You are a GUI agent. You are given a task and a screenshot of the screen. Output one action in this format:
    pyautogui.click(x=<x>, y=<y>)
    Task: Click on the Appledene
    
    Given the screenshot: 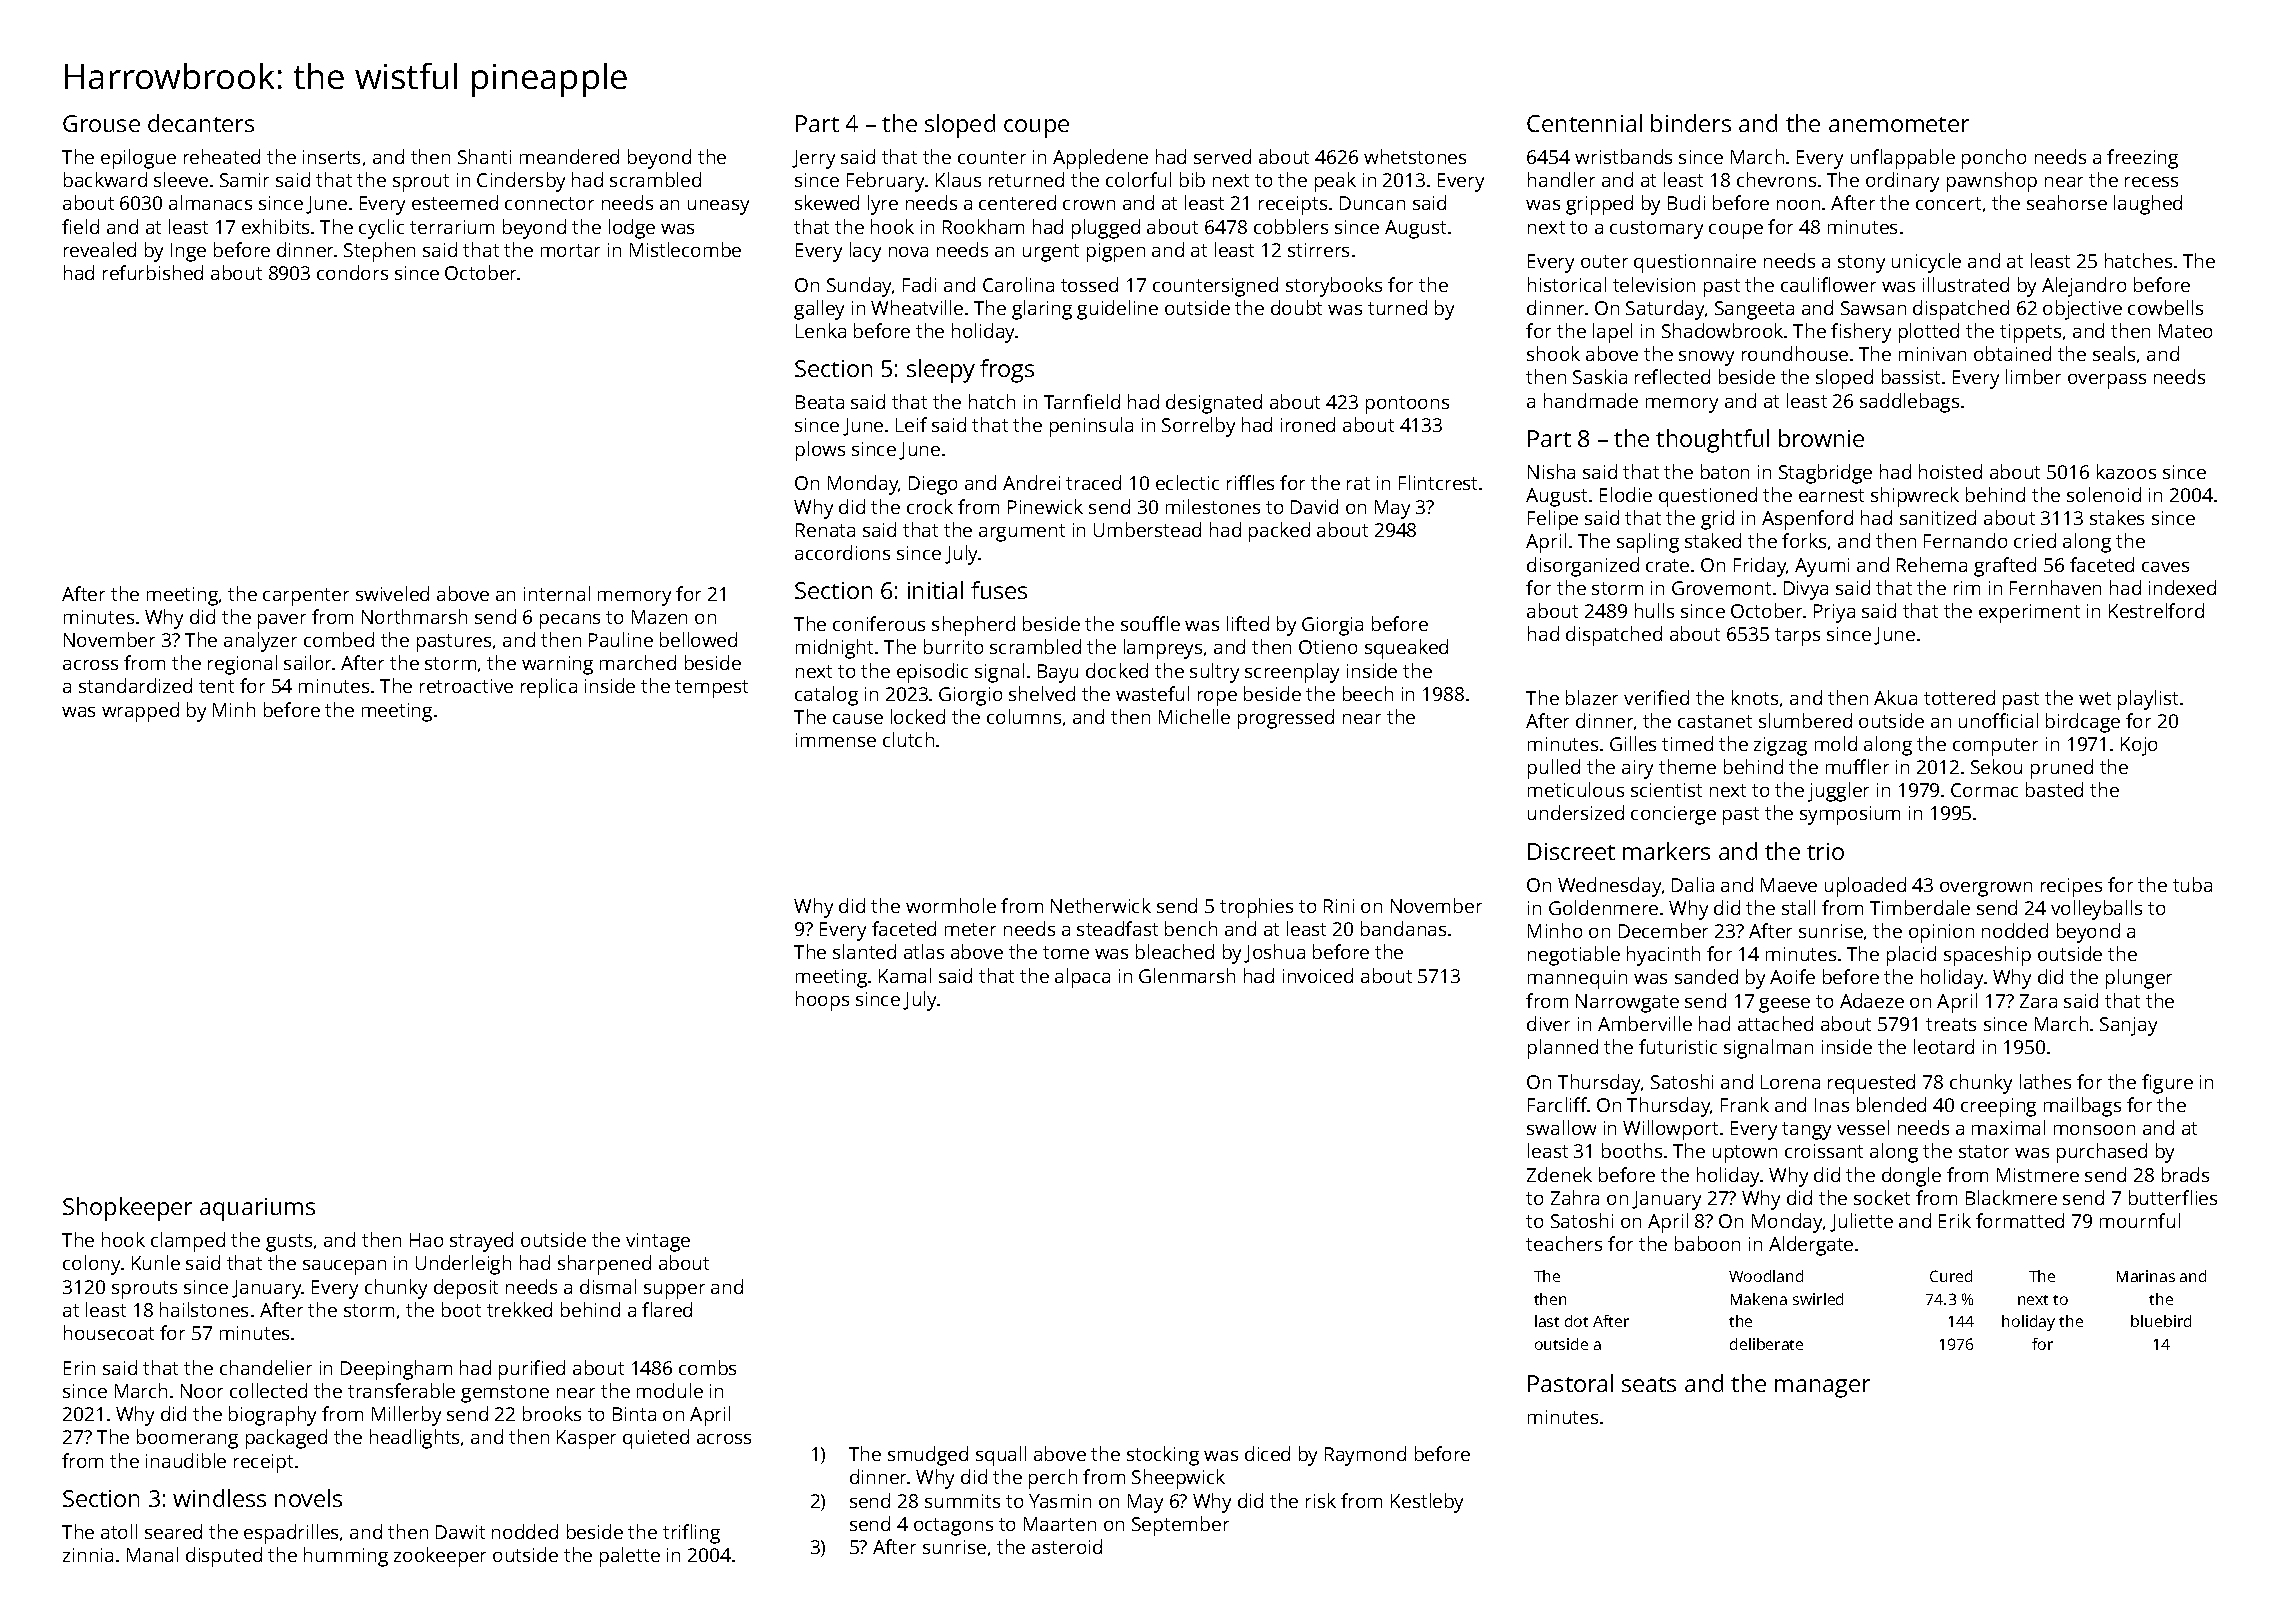 What is the action you would take?
    pyautogui.click(x=1100, y=159)
